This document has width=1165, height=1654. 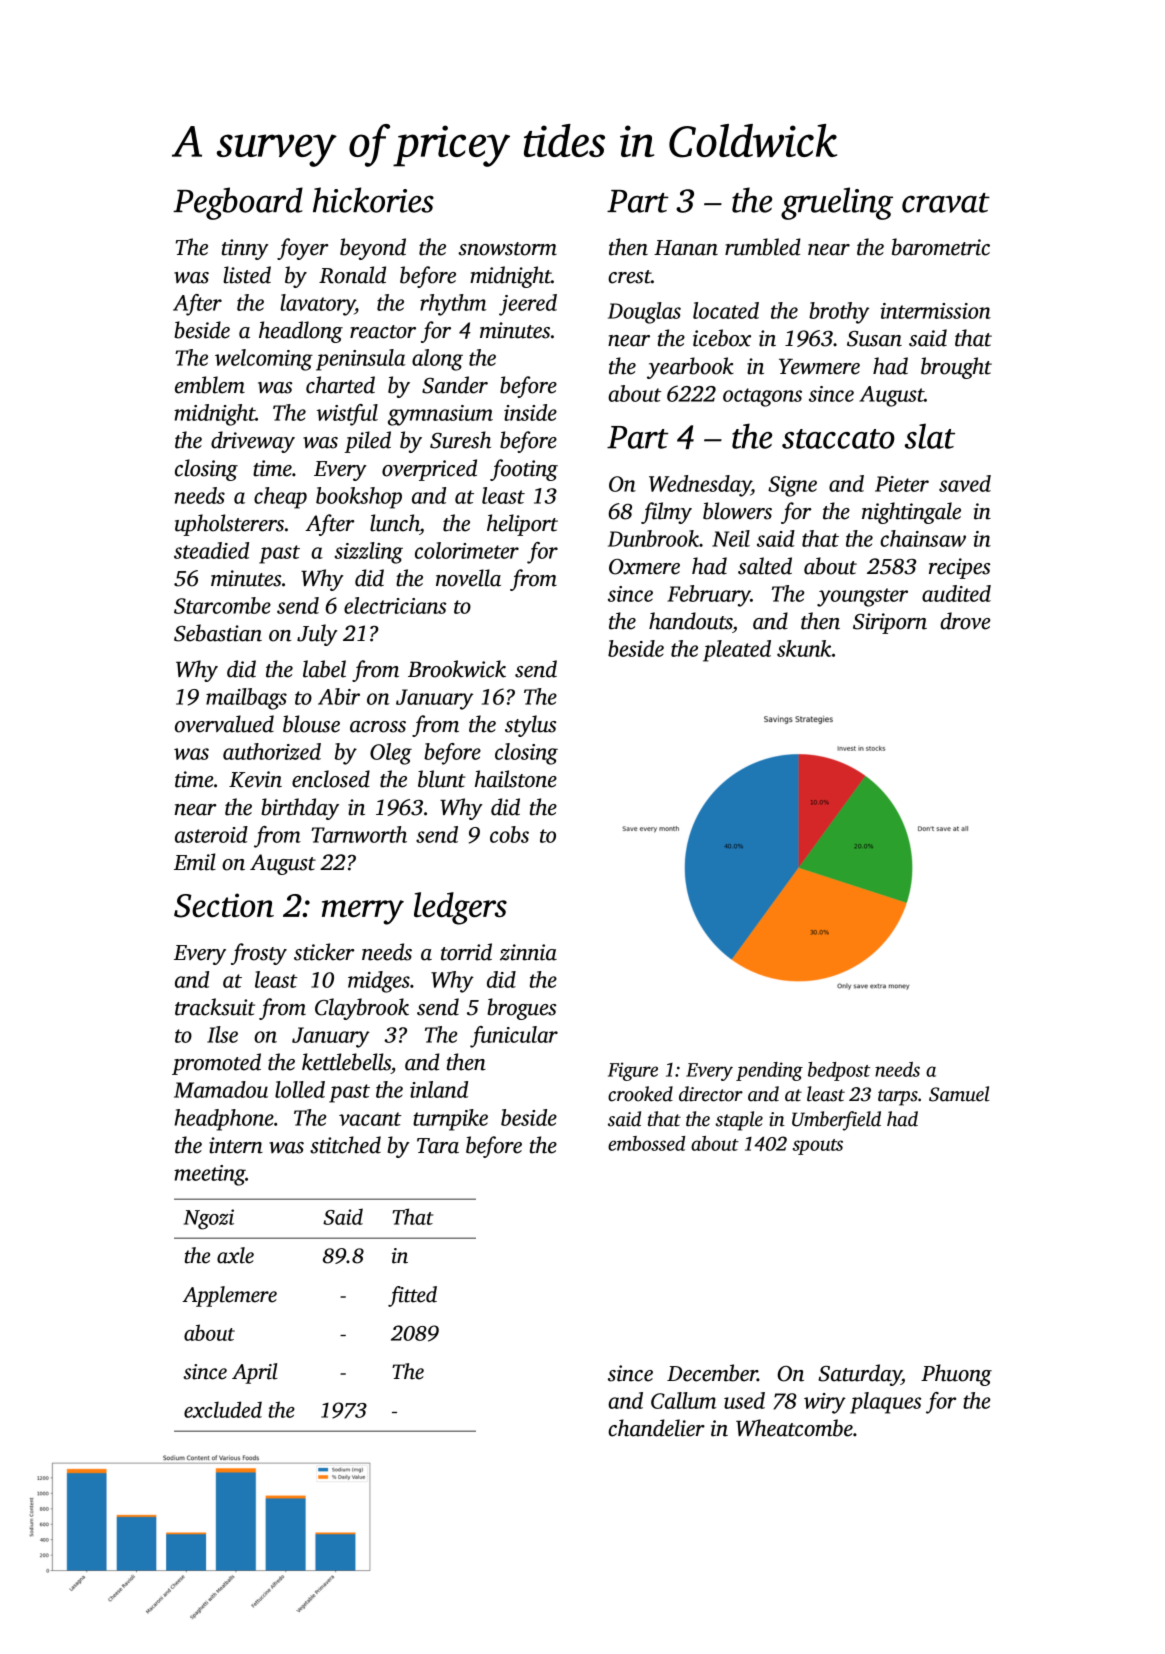 What do you see at coordinates (839, 1071) in the document?
I see `bedpost` at bounding box center [839, 1071].
